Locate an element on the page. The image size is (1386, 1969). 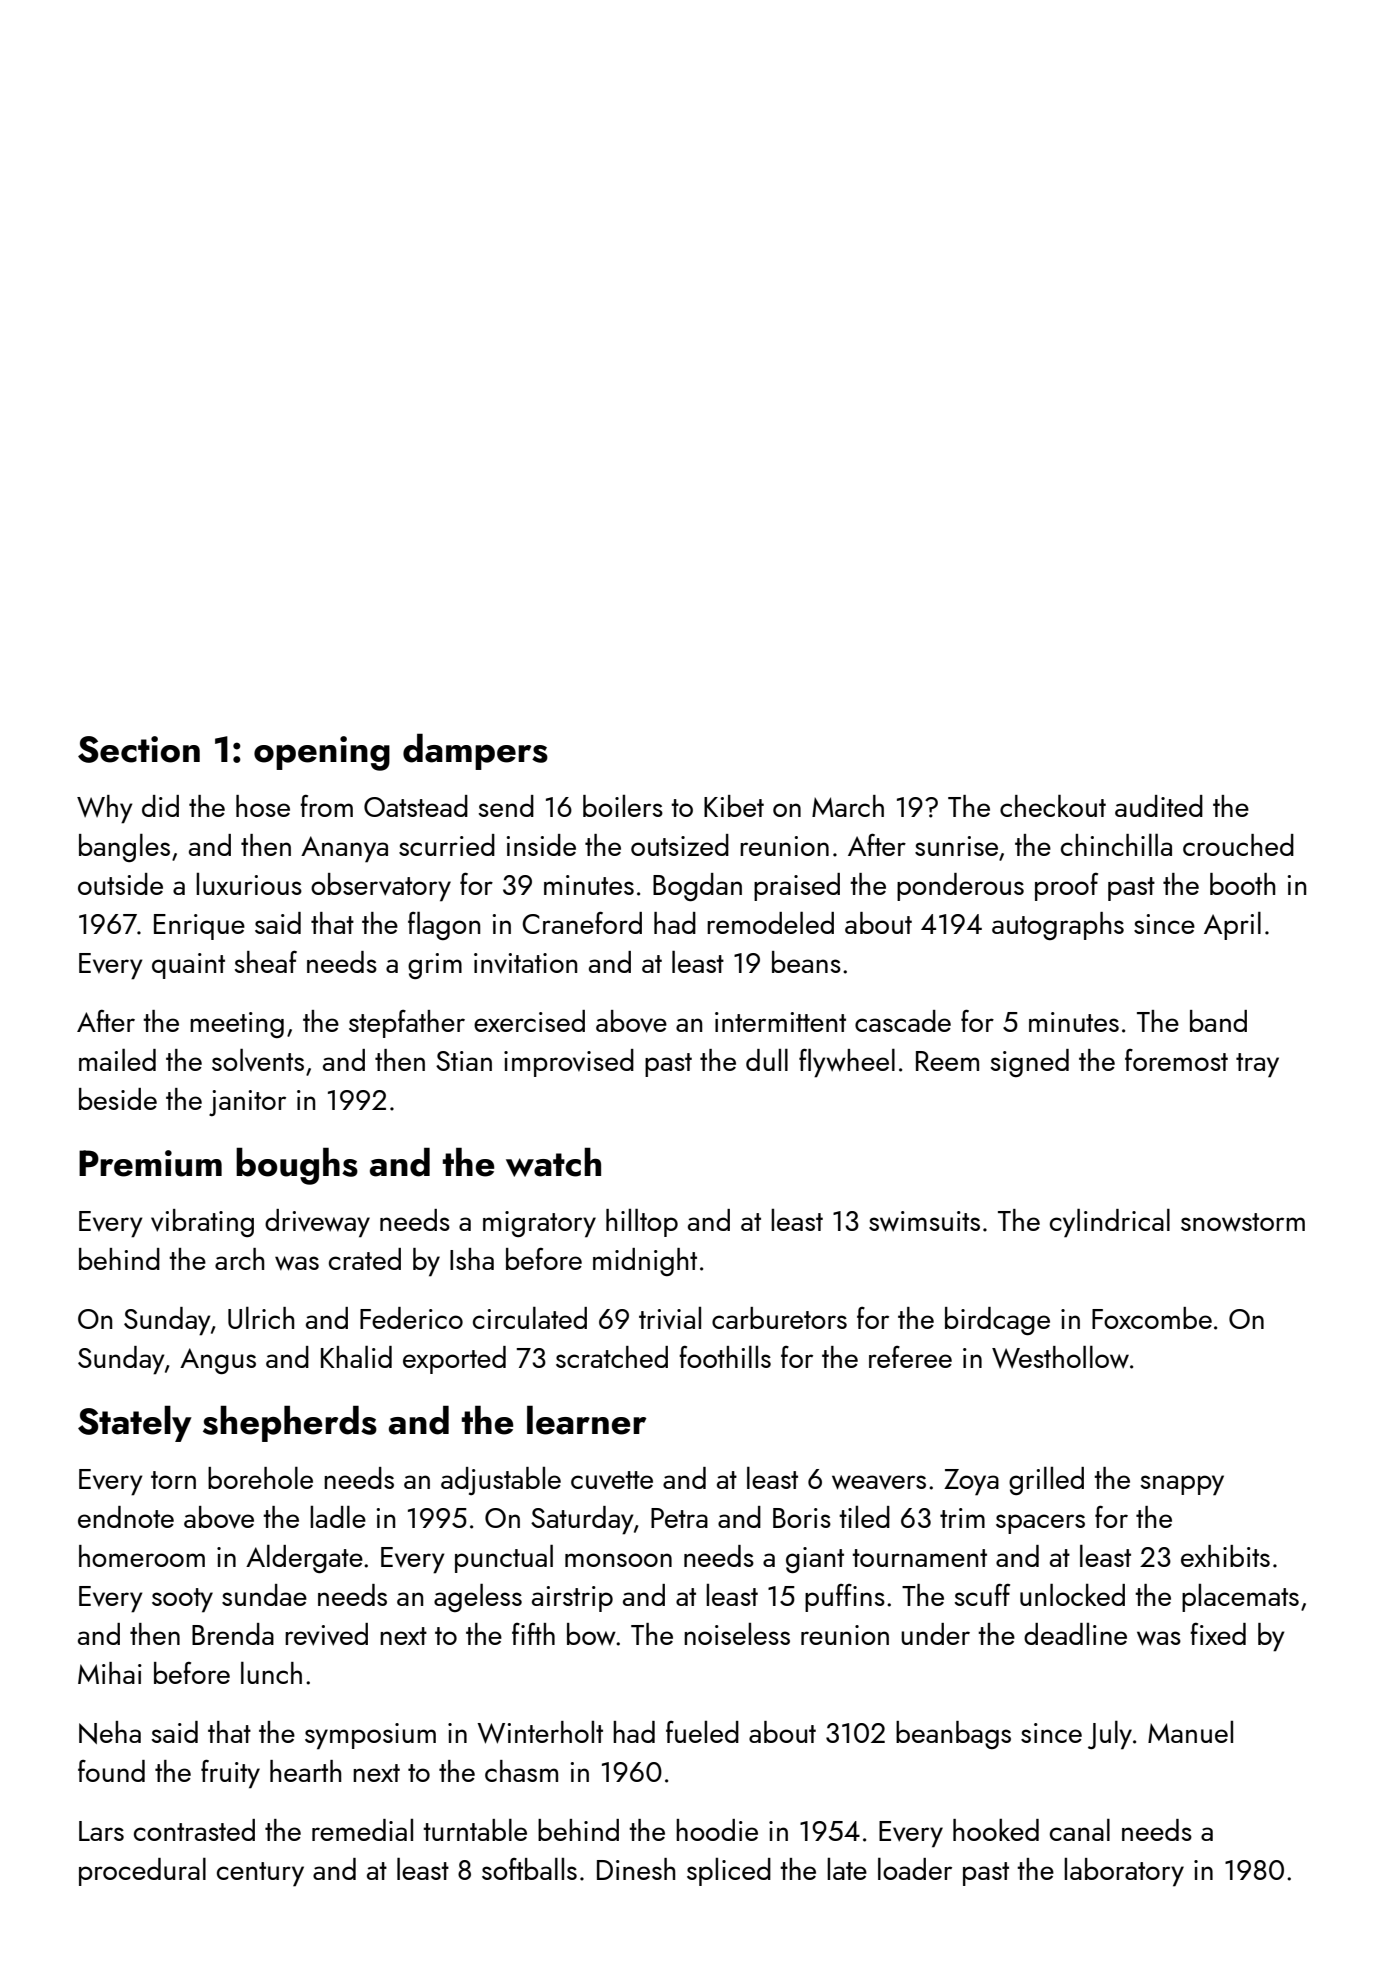
beside is located at coordinates (118, 1099).
